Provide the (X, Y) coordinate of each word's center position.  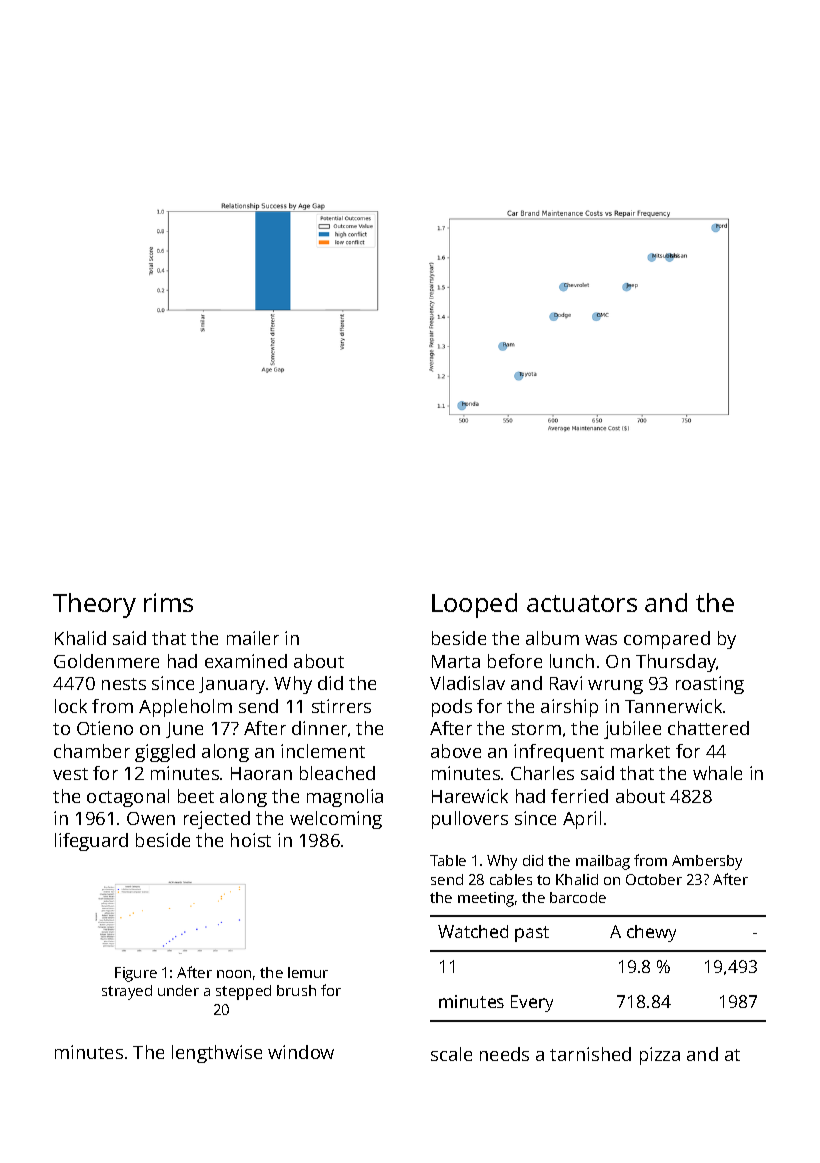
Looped (474, 605)
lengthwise (217, 1054)
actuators (582, 603)
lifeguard (91, 842)
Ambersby (707, 862)
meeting (486, 899)
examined (246, 661)
